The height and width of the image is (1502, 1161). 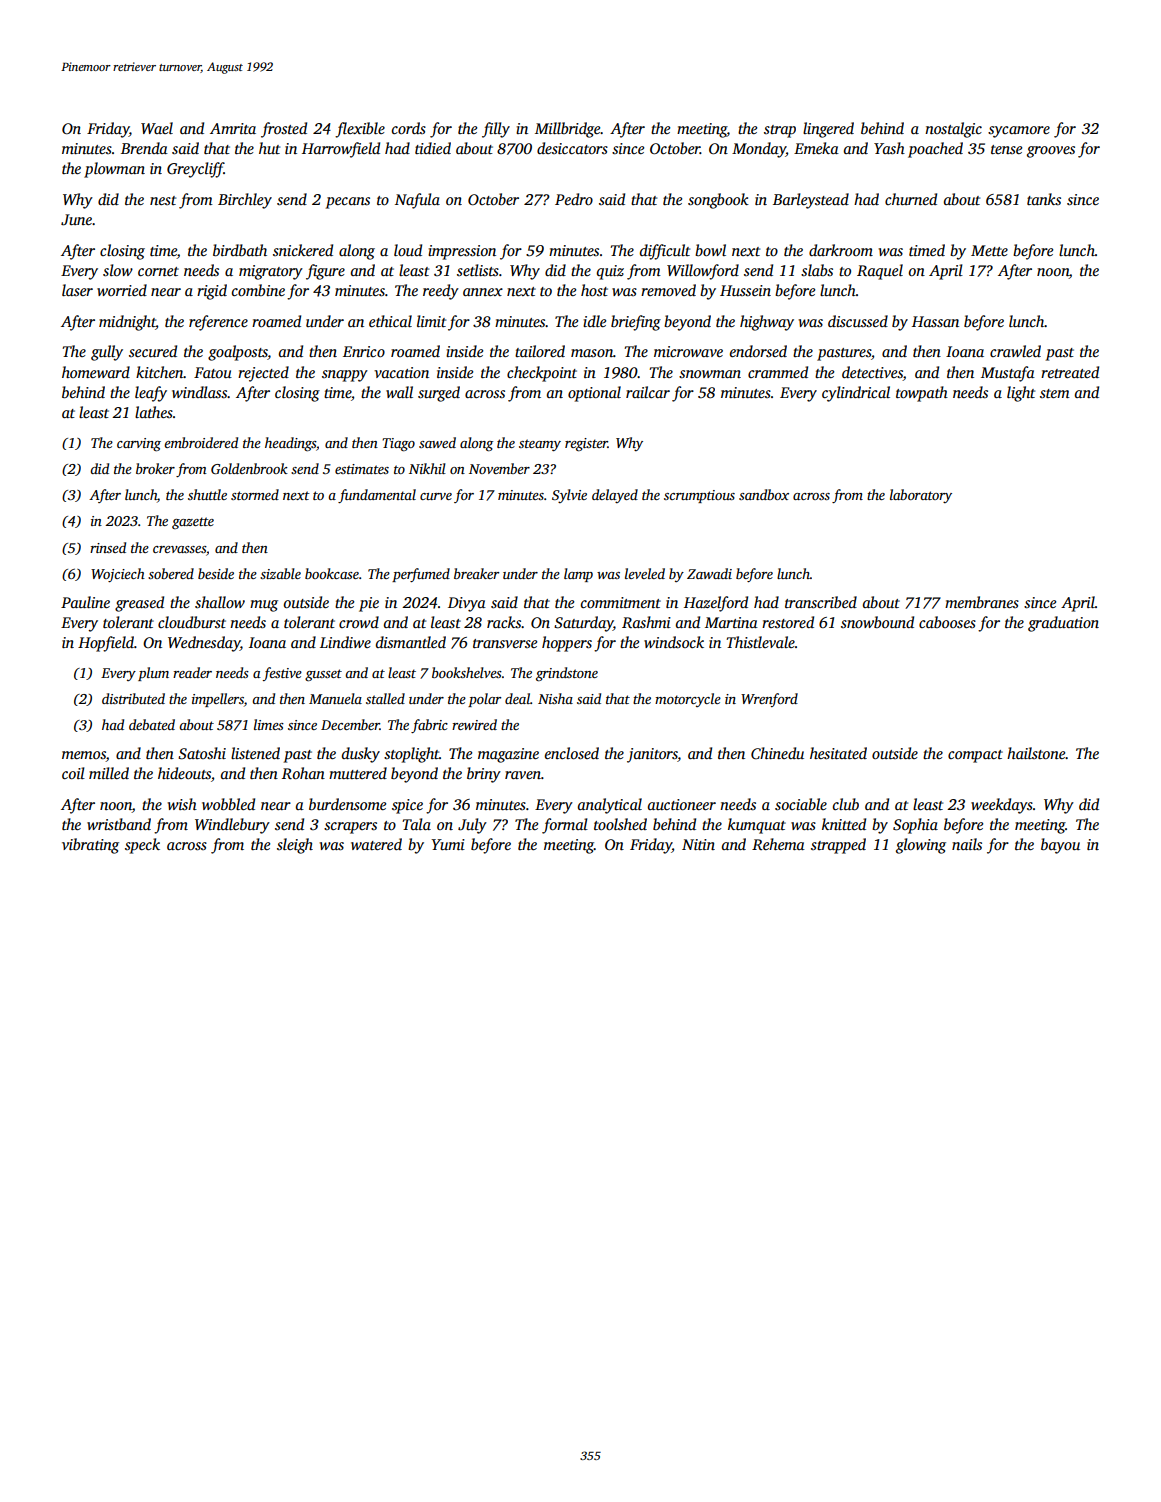 I want to click on Monday, so click(x=759, y=150).
